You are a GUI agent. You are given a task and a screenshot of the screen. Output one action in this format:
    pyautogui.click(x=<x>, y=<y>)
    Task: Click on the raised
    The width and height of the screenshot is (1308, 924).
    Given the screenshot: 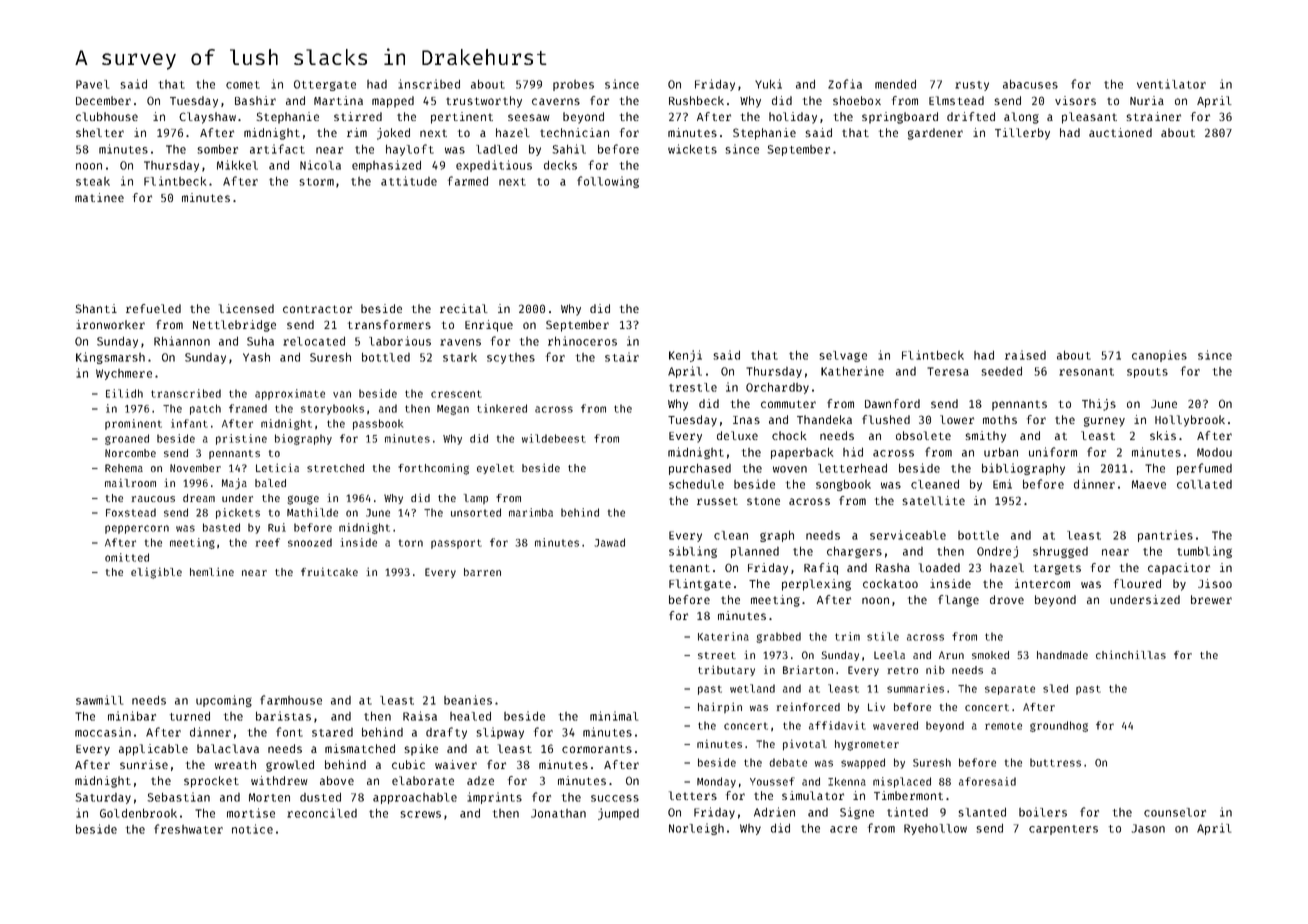 What is the action you would take?
    pyautogui.click(x=1025, y=355)
